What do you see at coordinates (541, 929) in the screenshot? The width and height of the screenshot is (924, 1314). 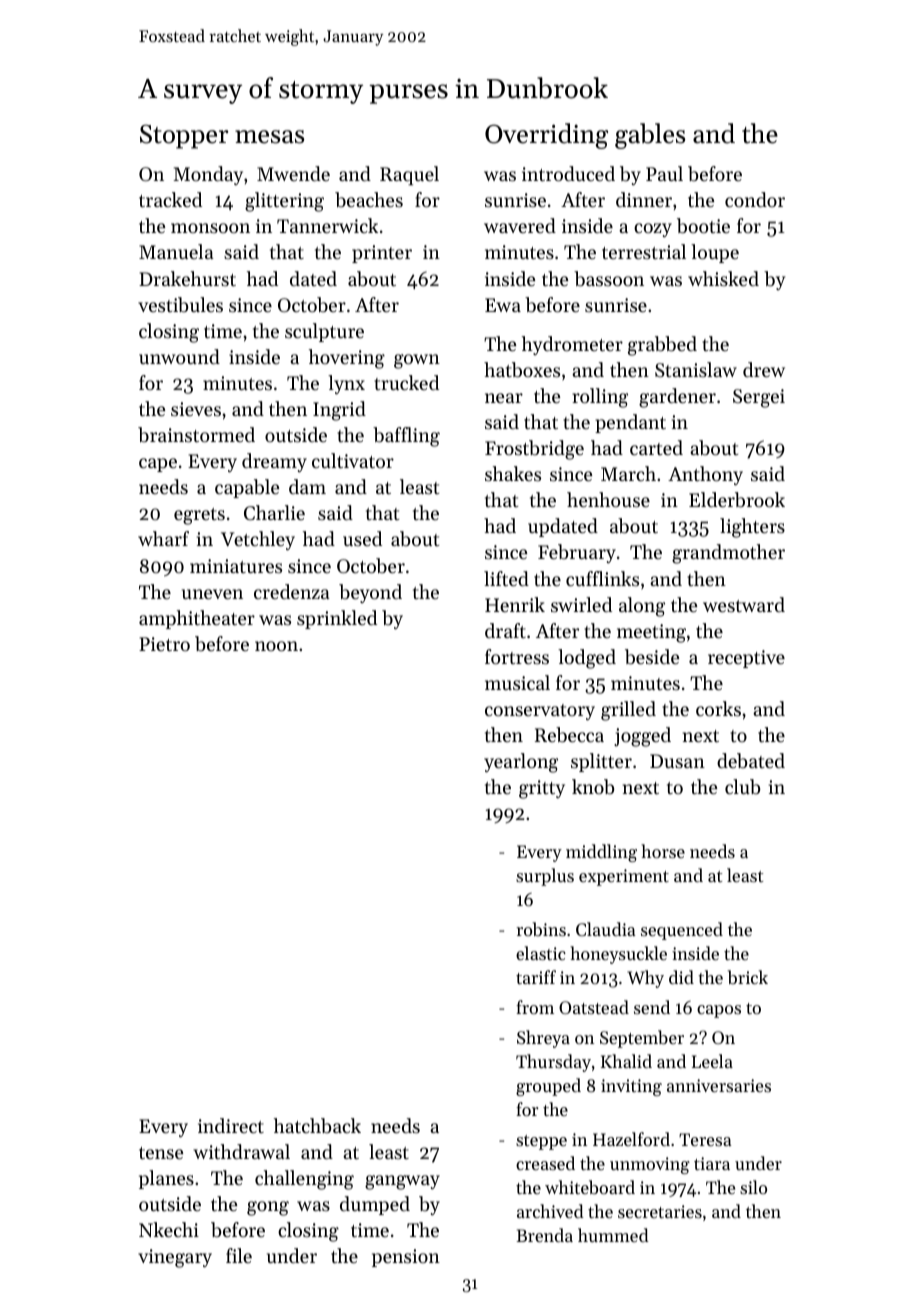 I see `robins` at bounding box center [541, 929].
